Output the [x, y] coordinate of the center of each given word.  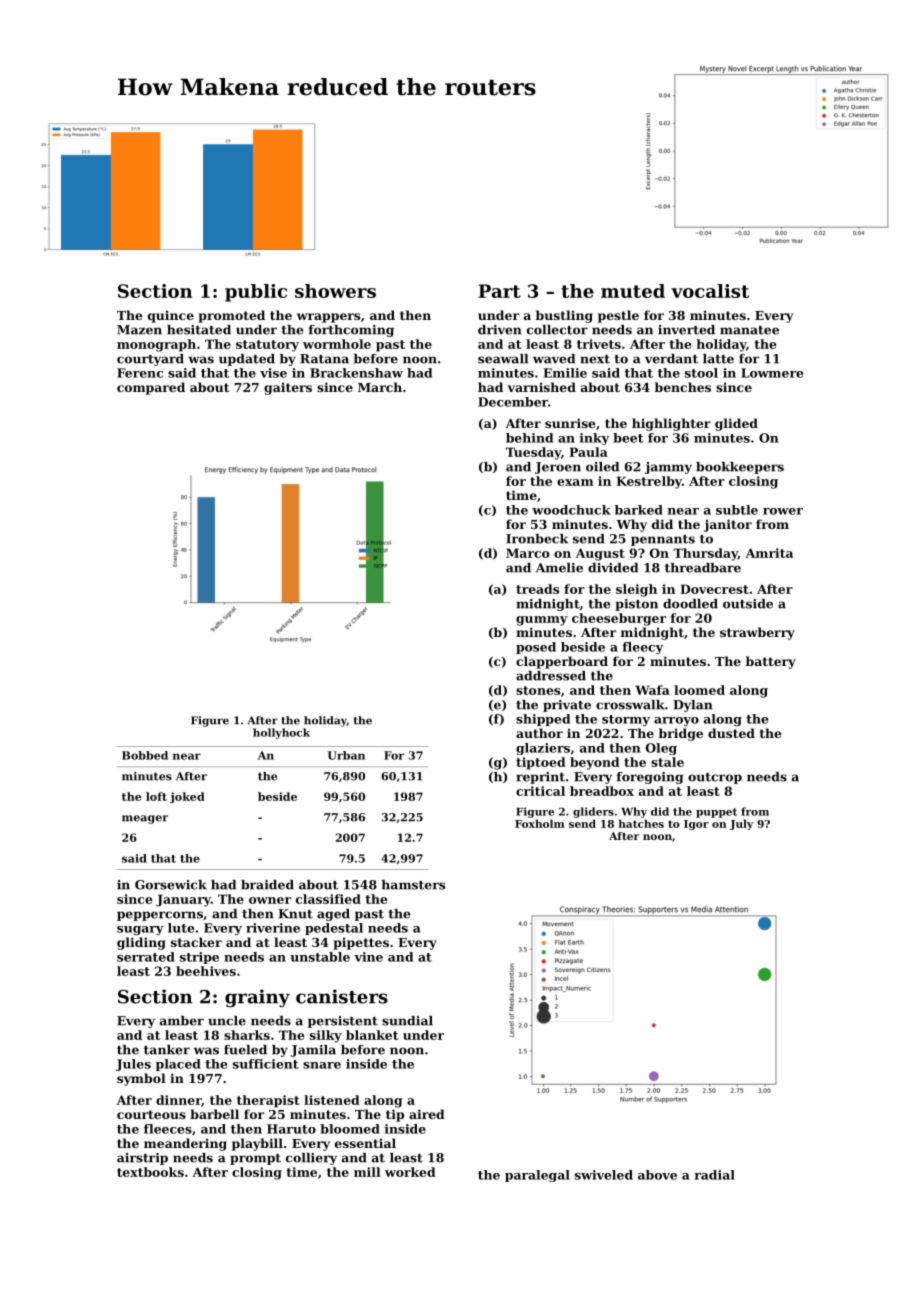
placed [178, 1065]
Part [499, 291]
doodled [690, 604]
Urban [346, 755]
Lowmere [772, 373]
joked [187, 797]
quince [171, 316]
